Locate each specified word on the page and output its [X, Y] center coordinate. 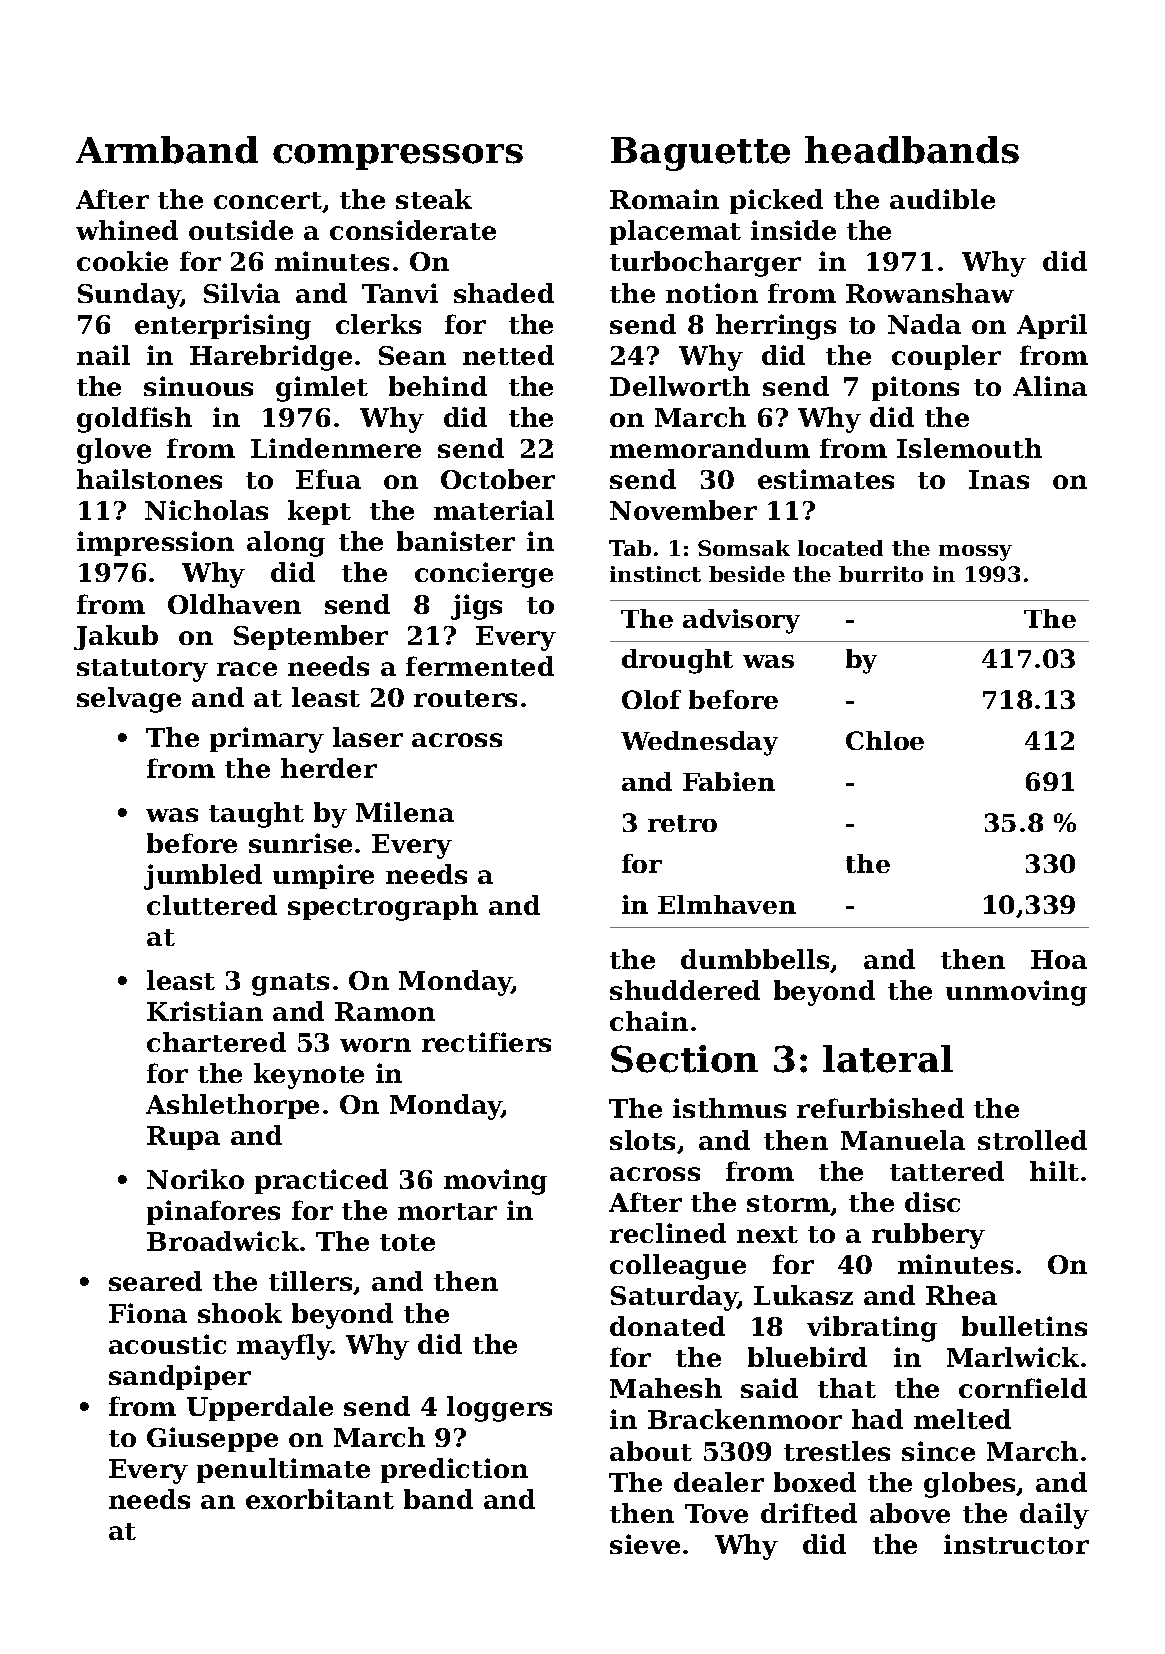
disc [932, 1202]
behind [438, 386]
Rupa [183, 1138]
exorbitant [320, 1499]
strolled [1032, 1140]
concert [268, 200]
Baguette [700, 154]
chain [649, 1021]
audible [942, 199]
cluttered [212, 905]
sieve [645, 1544]
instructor [1016, 1544]
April [1052, 326]
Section [684, 1059]
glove [114, 451]
